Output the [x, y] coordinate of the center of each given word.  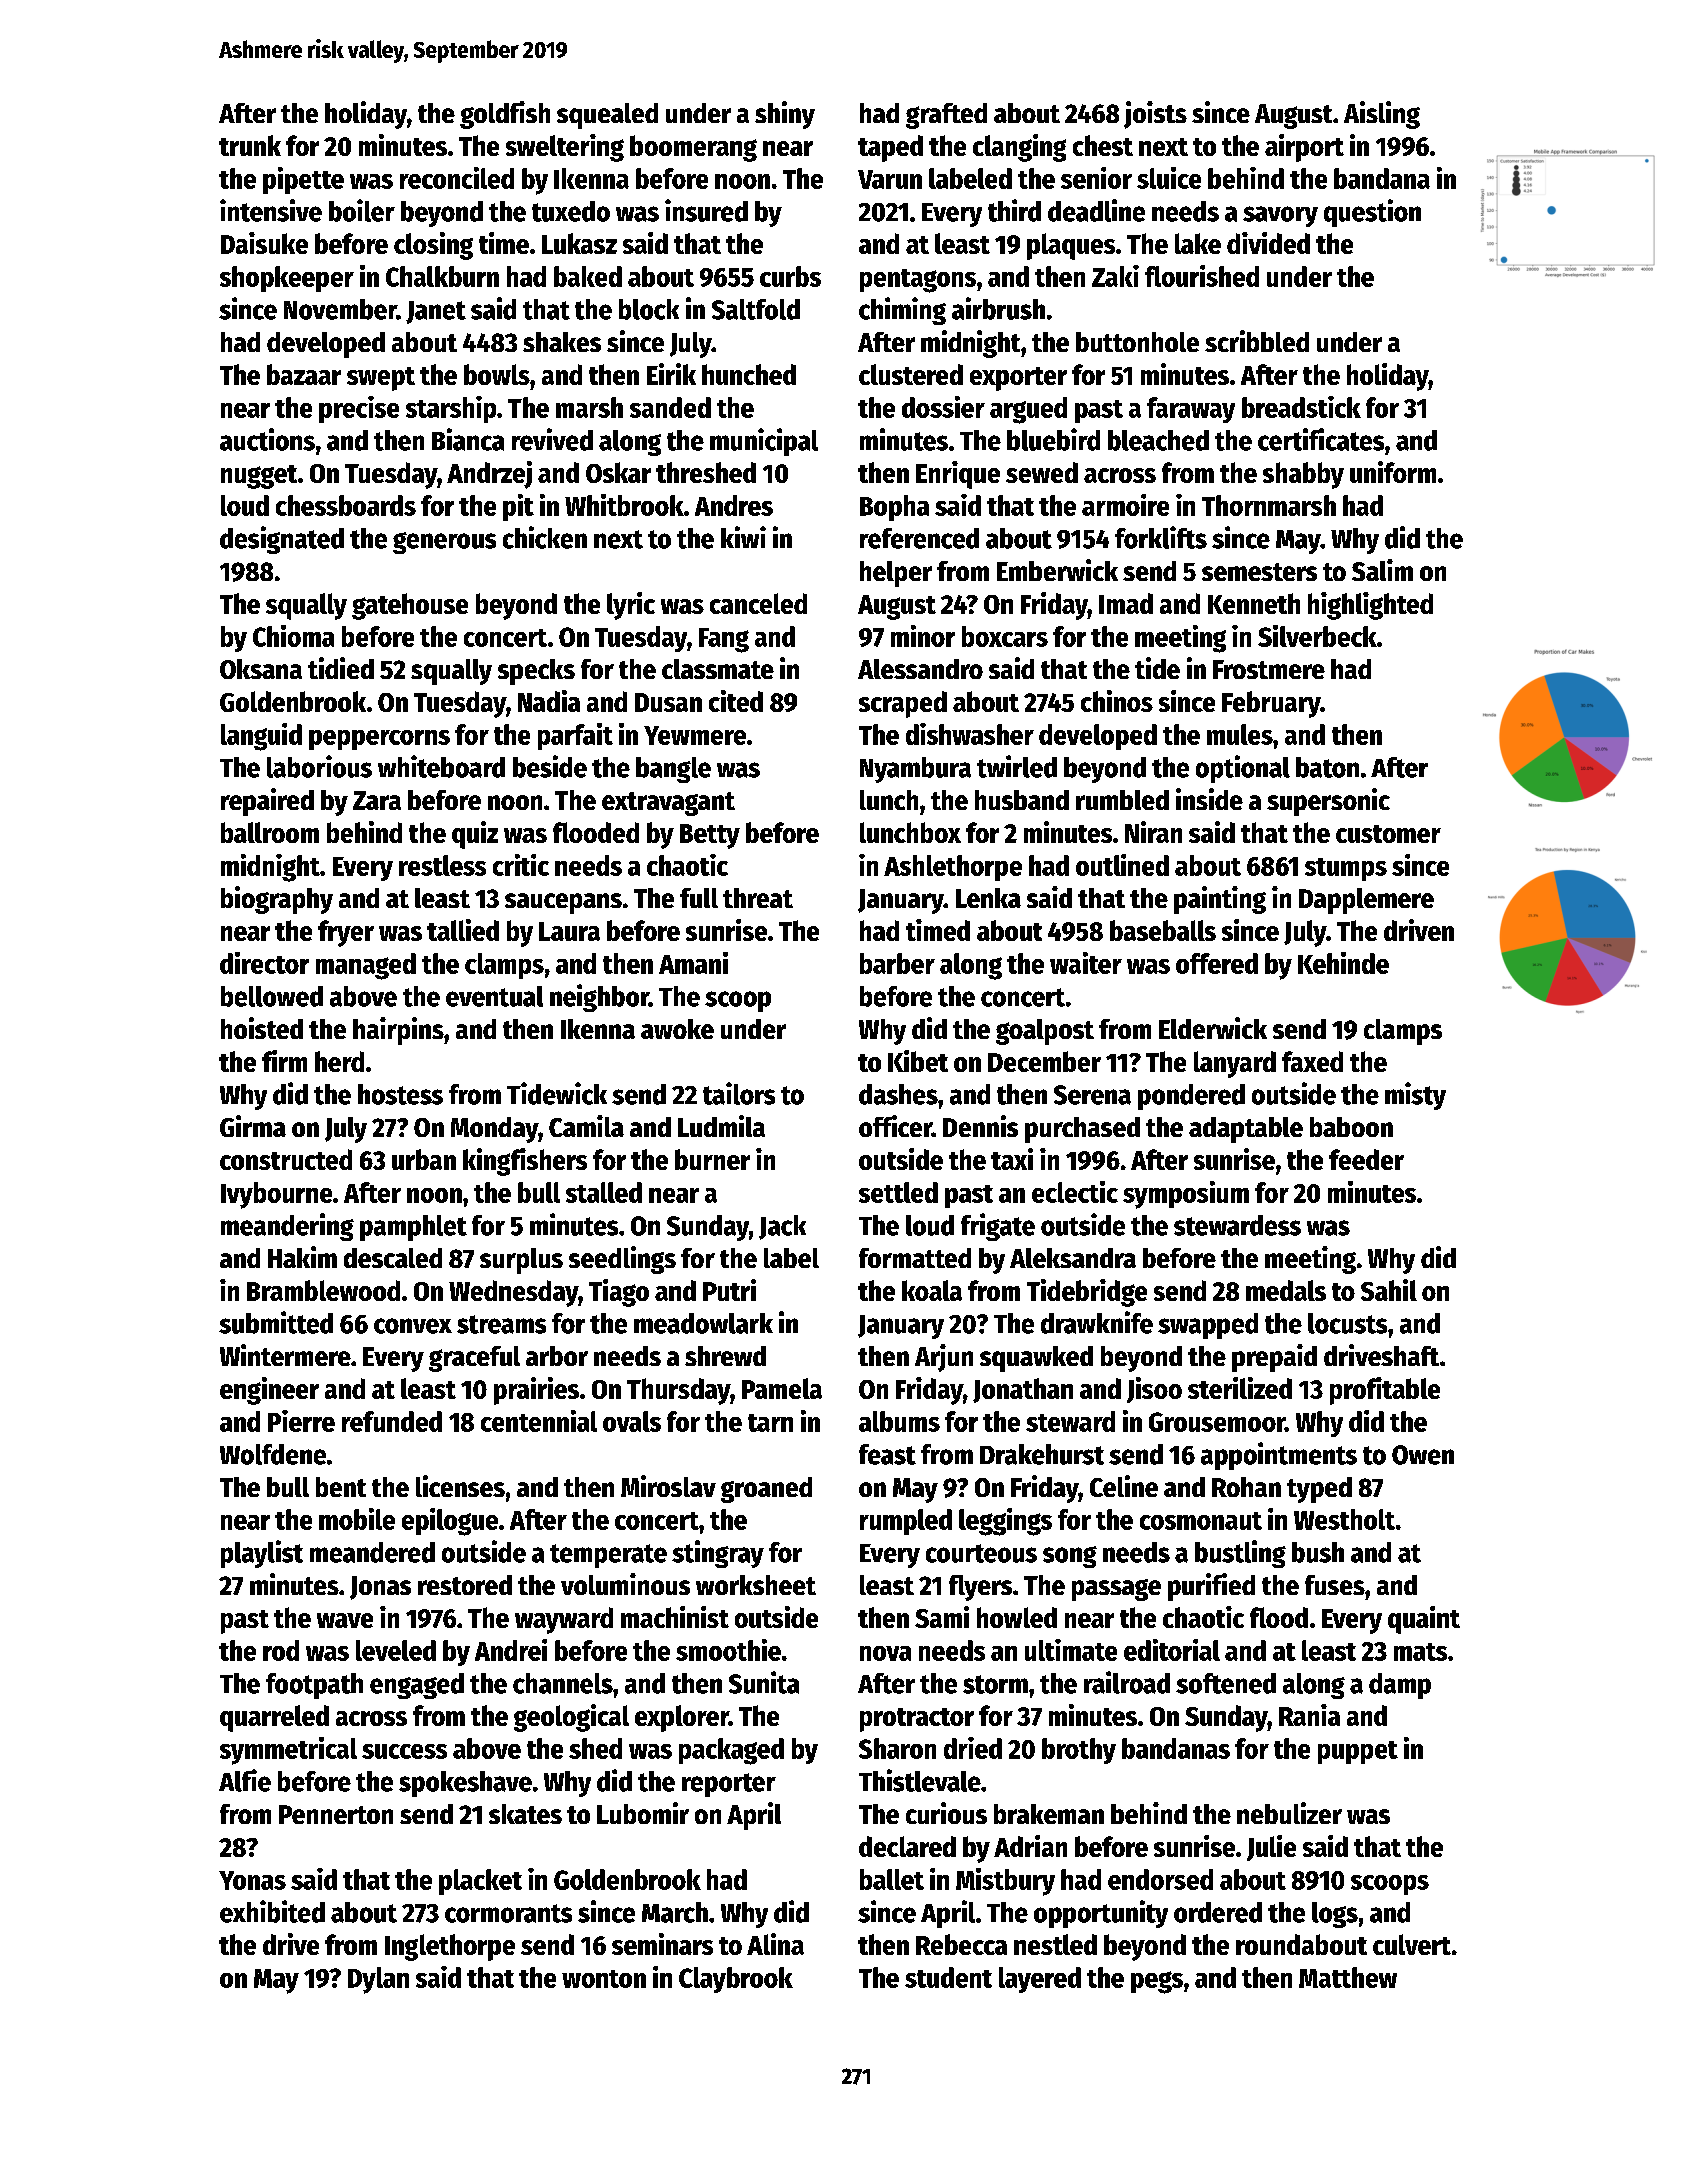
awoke [677, 1029]
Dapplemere [1366, 901]
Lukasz [579, 243]
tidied [341, 668]
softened [1226, 1683]
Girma [253, 1126]
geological [571, 1718]
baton [1327, 767]
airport [1304, 148]
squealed [607, 116]
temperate [608, 1556]
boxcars [1005, 636]
